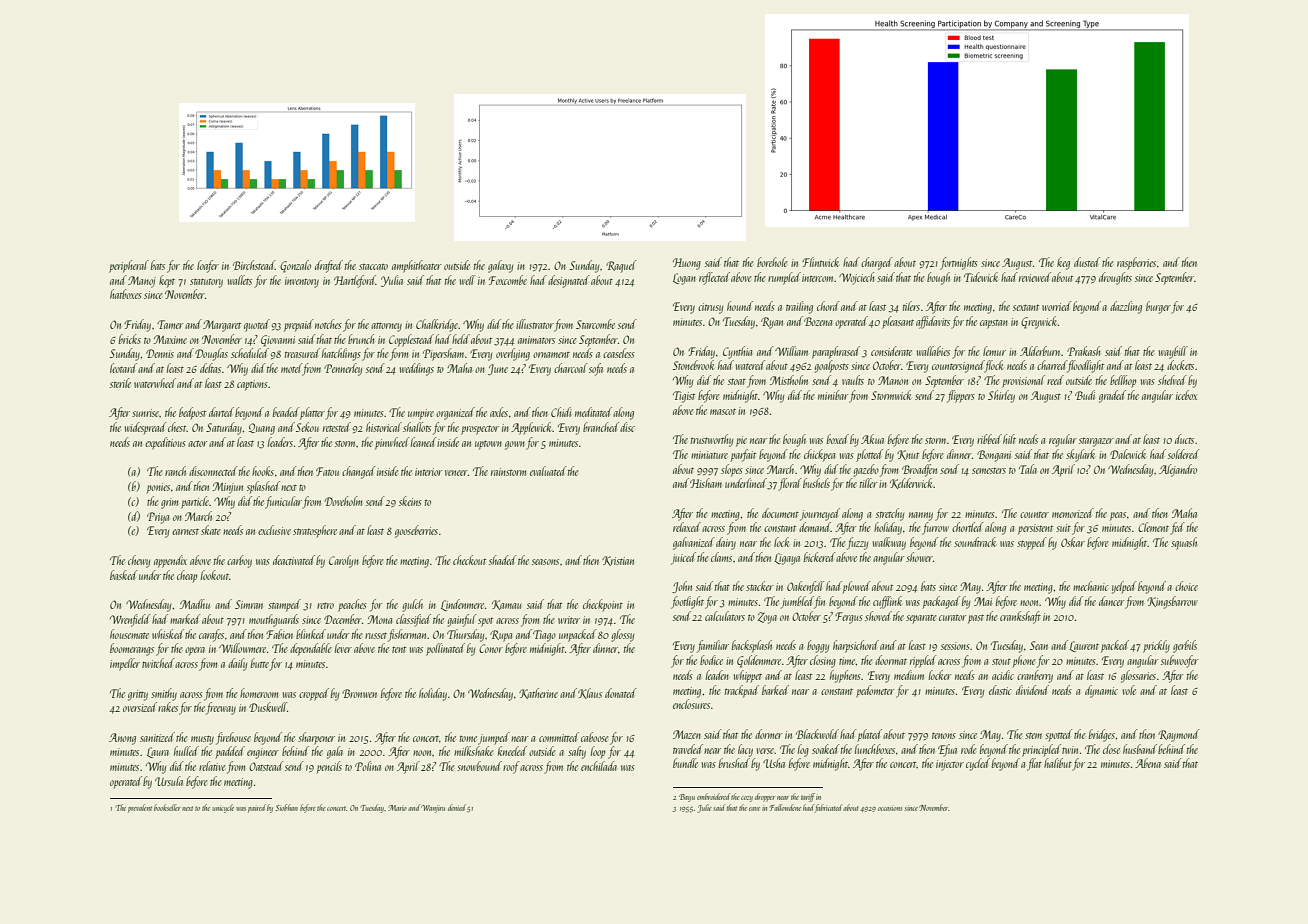  I want to click on soldered, so click(1184, 454).
